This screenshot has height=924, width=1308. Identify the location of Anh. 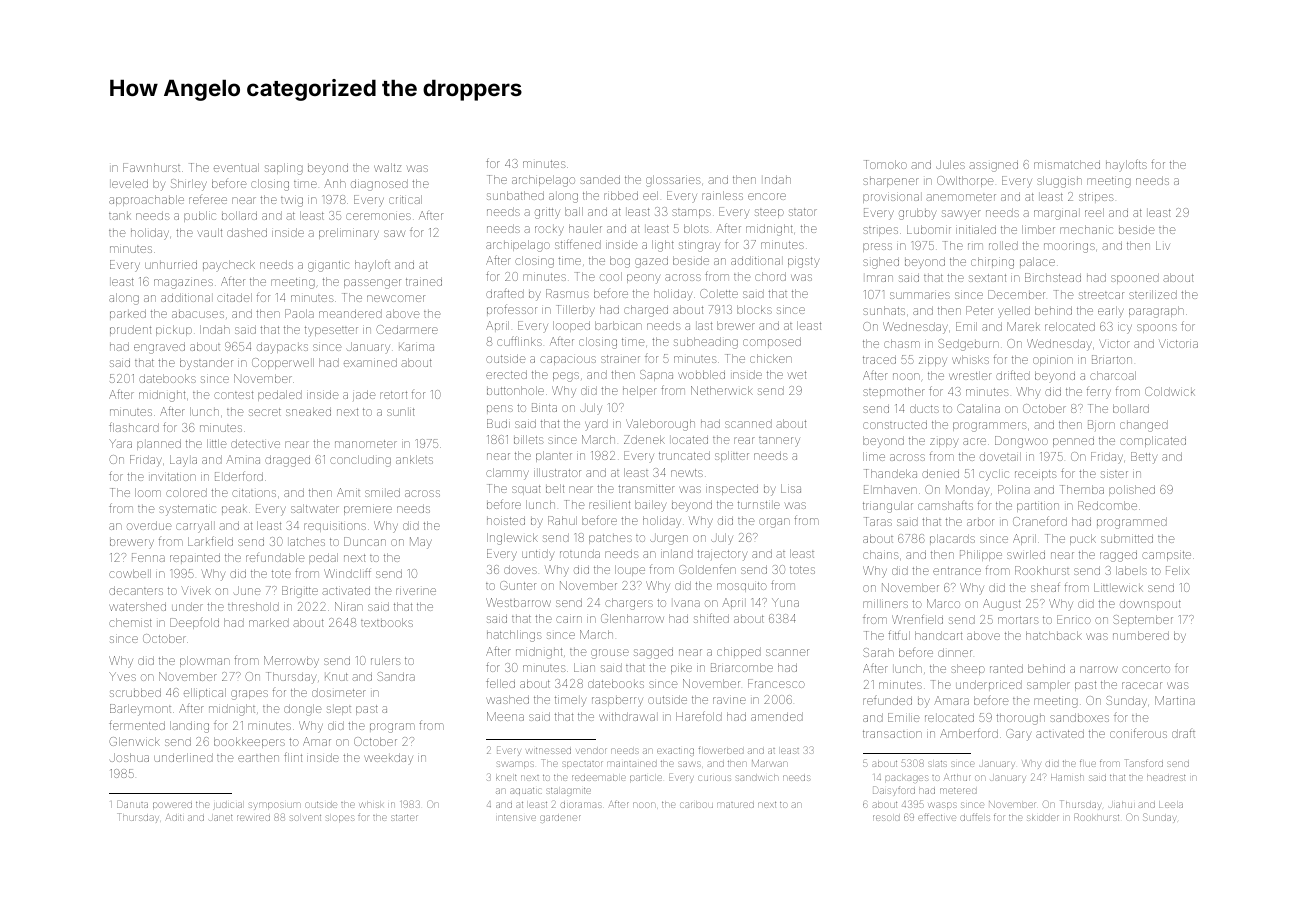
(335, 183).
